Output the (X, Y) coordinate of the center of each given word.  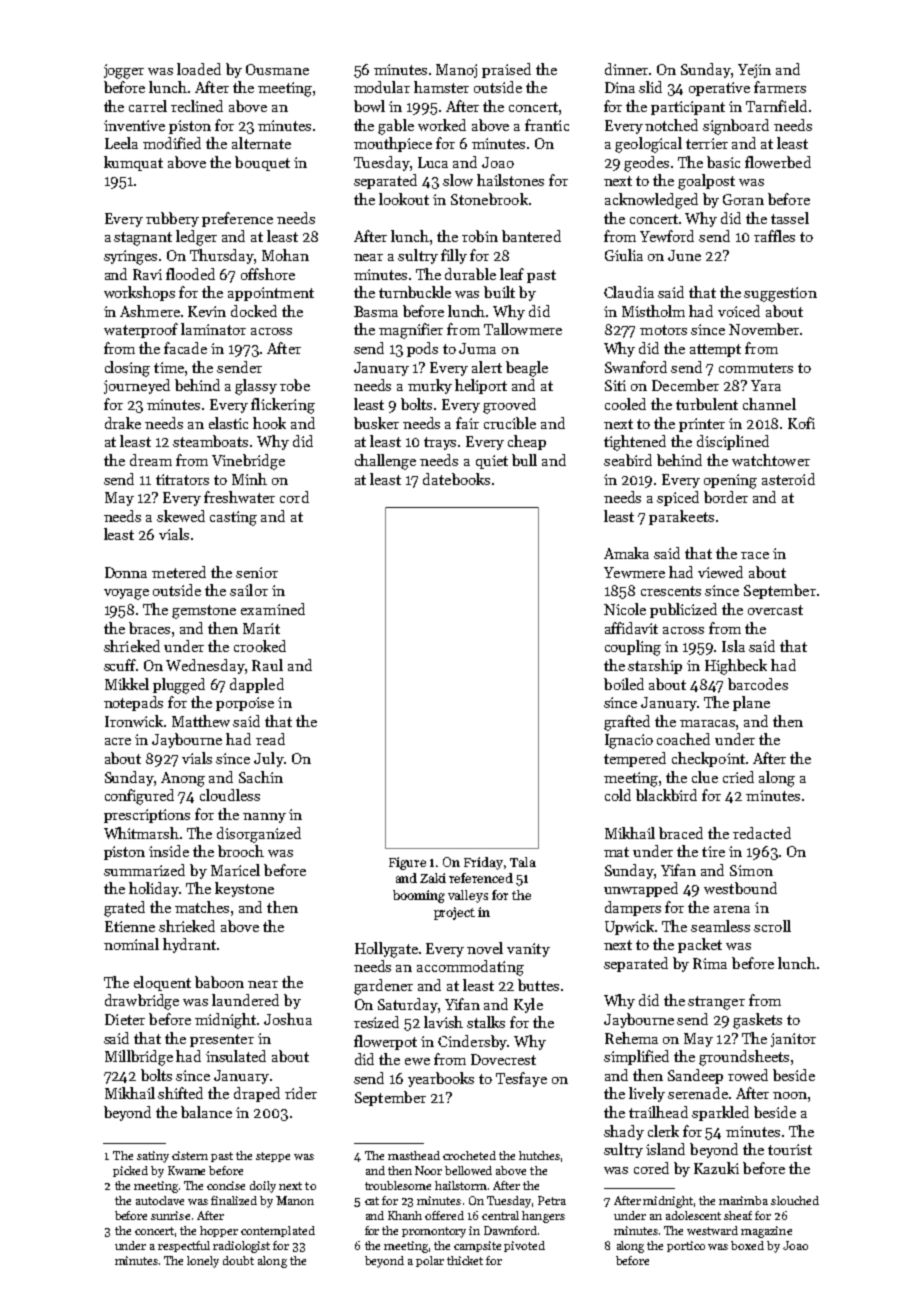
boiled (624, 684)
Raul (267, 665)
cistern (190, 1155)
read (270, 739)
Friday (483, 863)
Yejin (754, 71)
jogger (124, 71)
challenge (385, 462)
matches (202, 907)
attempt (715, 350)
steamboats (210, 441)
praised (506, 70)
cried (738, 777)
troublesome (398, 1185)
